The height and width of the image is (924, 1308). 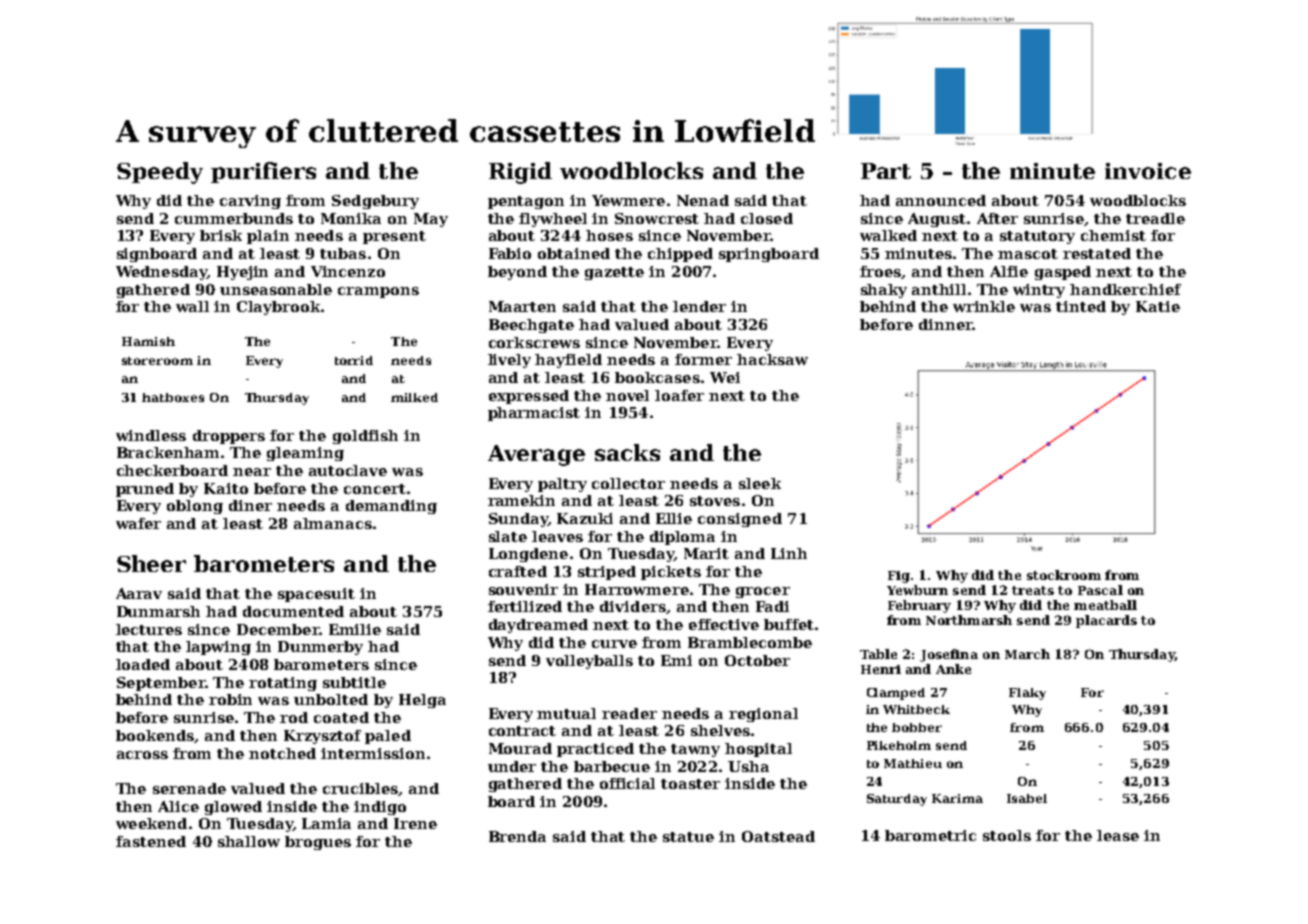 I want to click on unbolted, so click(x=331, y=699).
